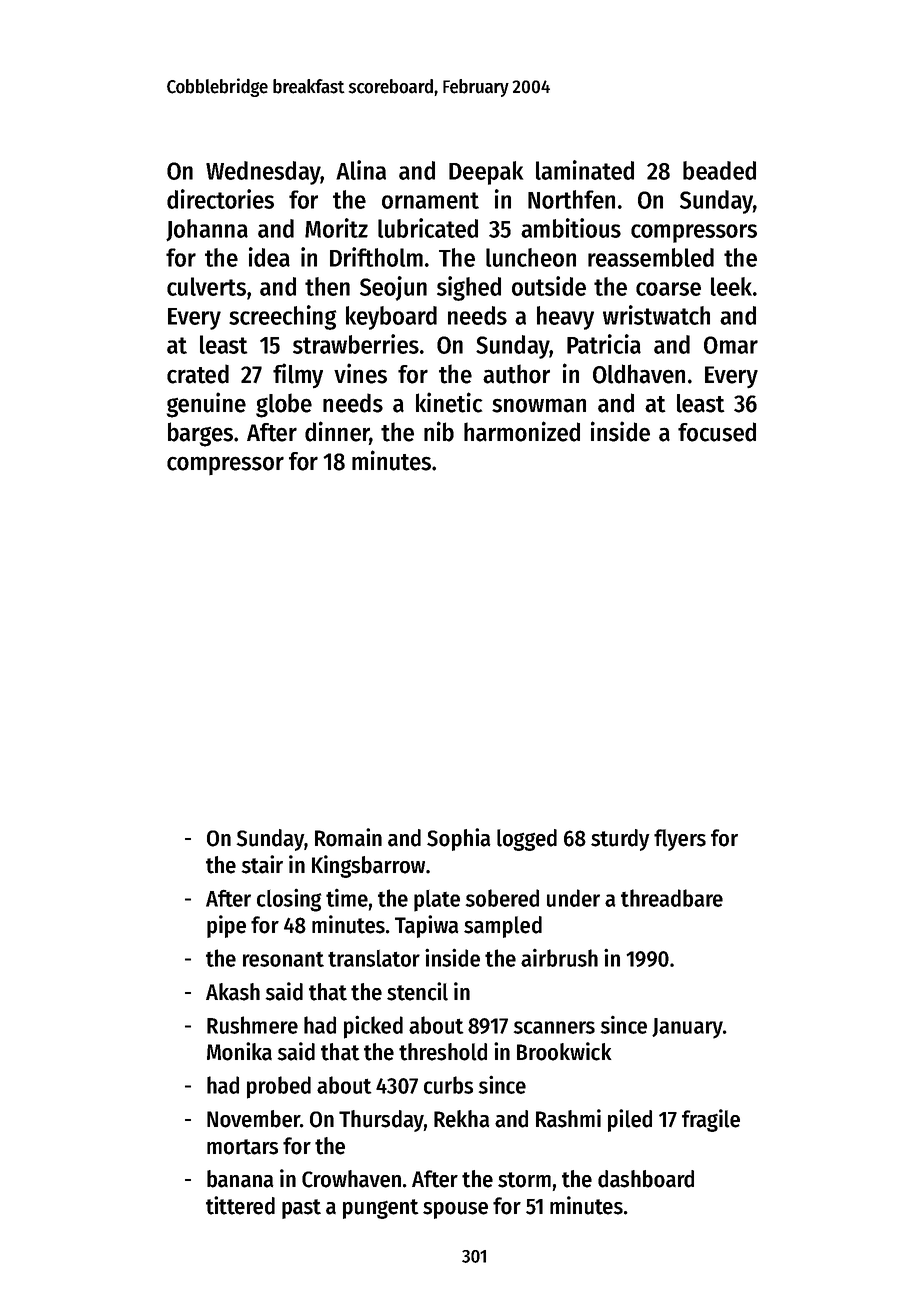  I want to click on Northfen, so click(571, 199).
